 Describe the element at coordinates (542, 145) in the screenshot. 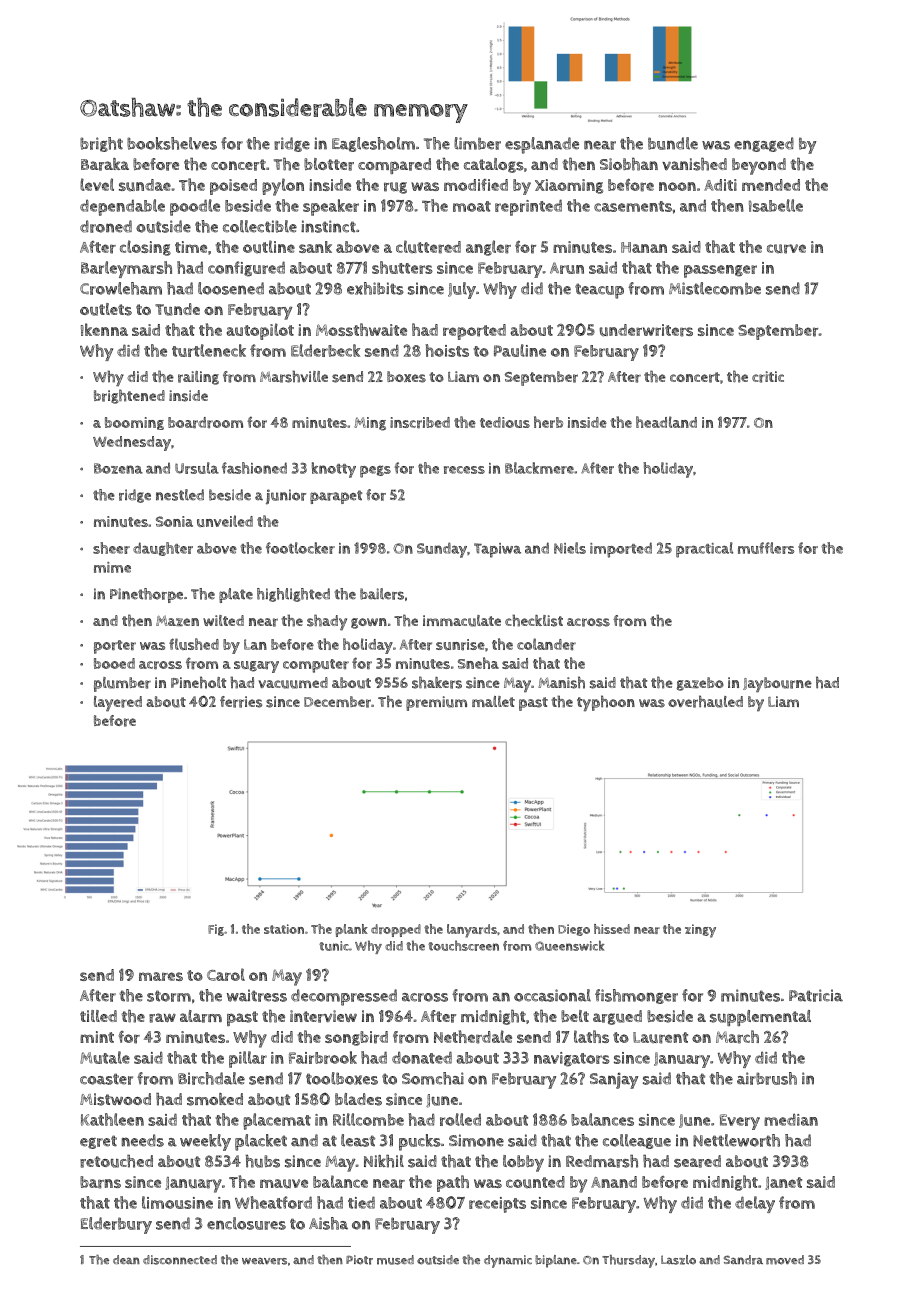

I see `esplanade` at that location.
